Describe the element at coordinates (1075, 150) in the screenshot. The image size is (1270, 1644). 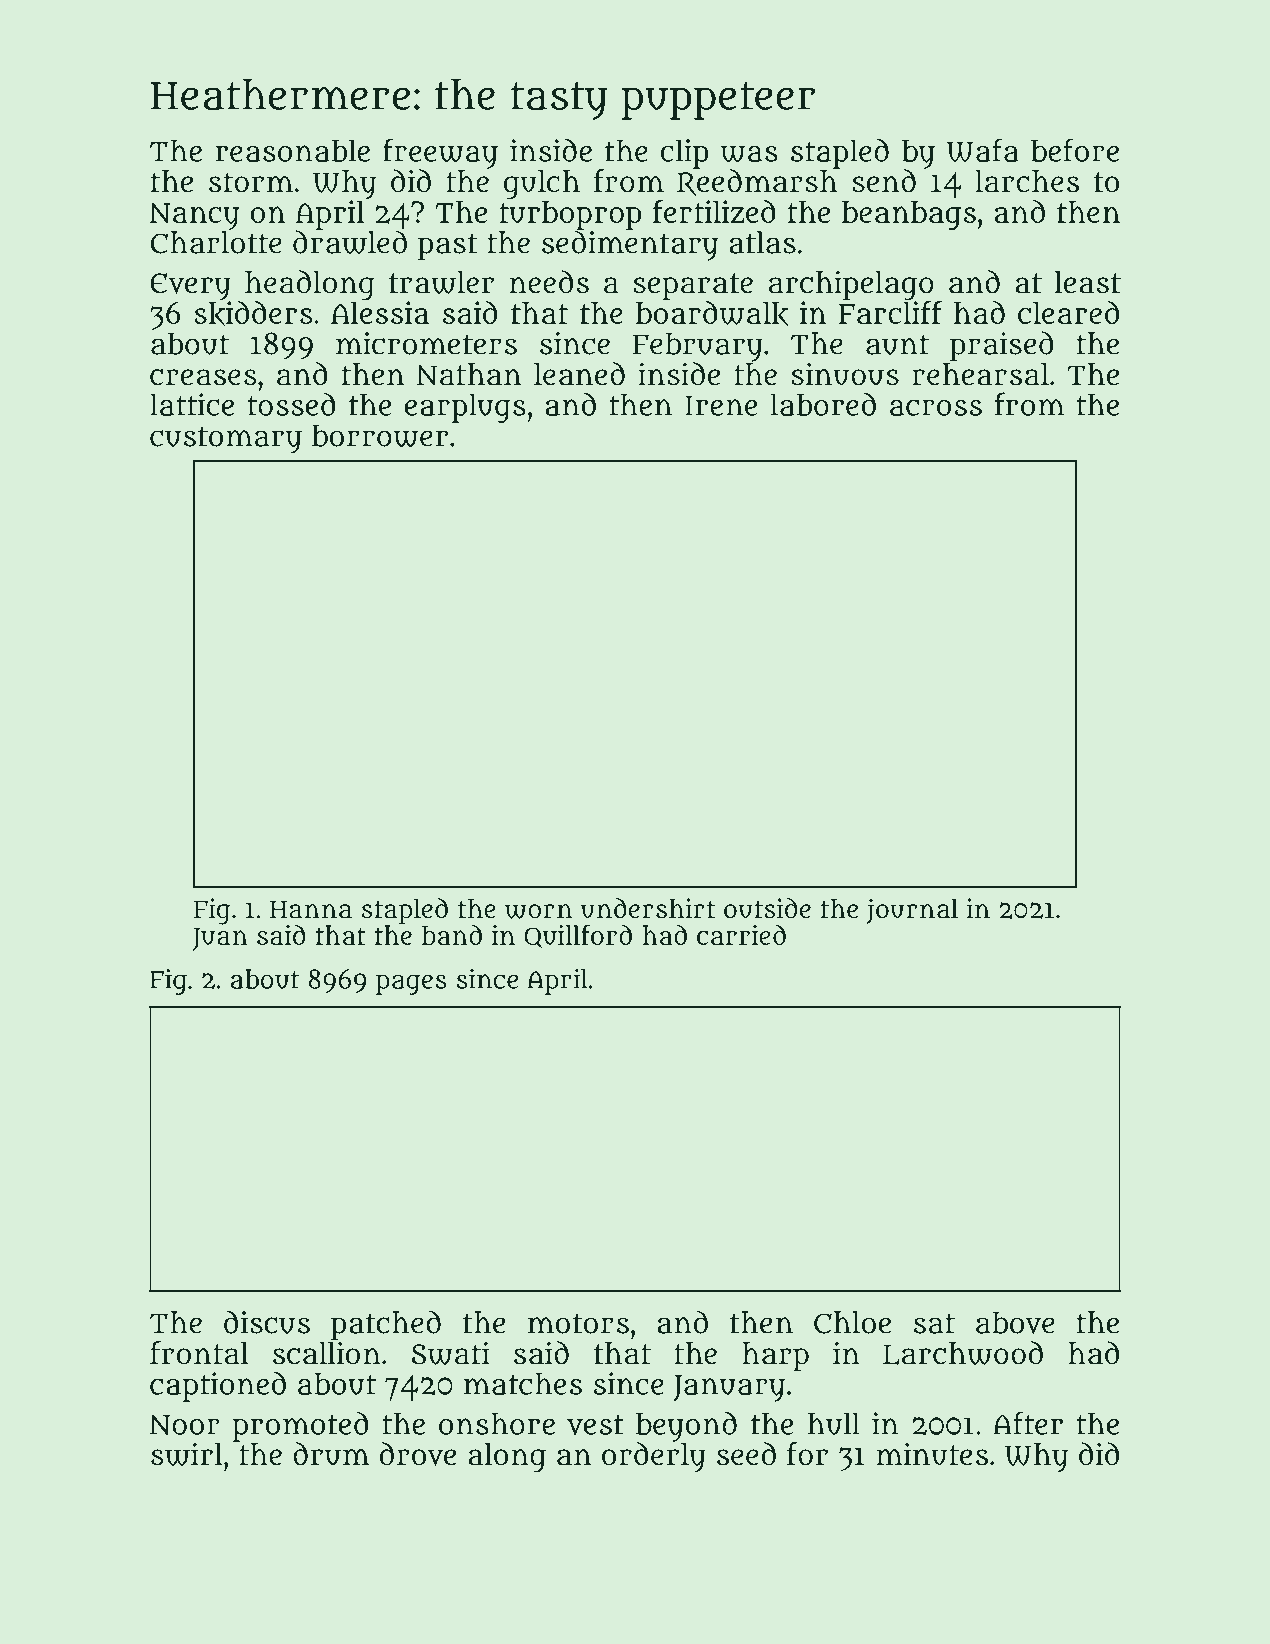
I see `before` at that location.
